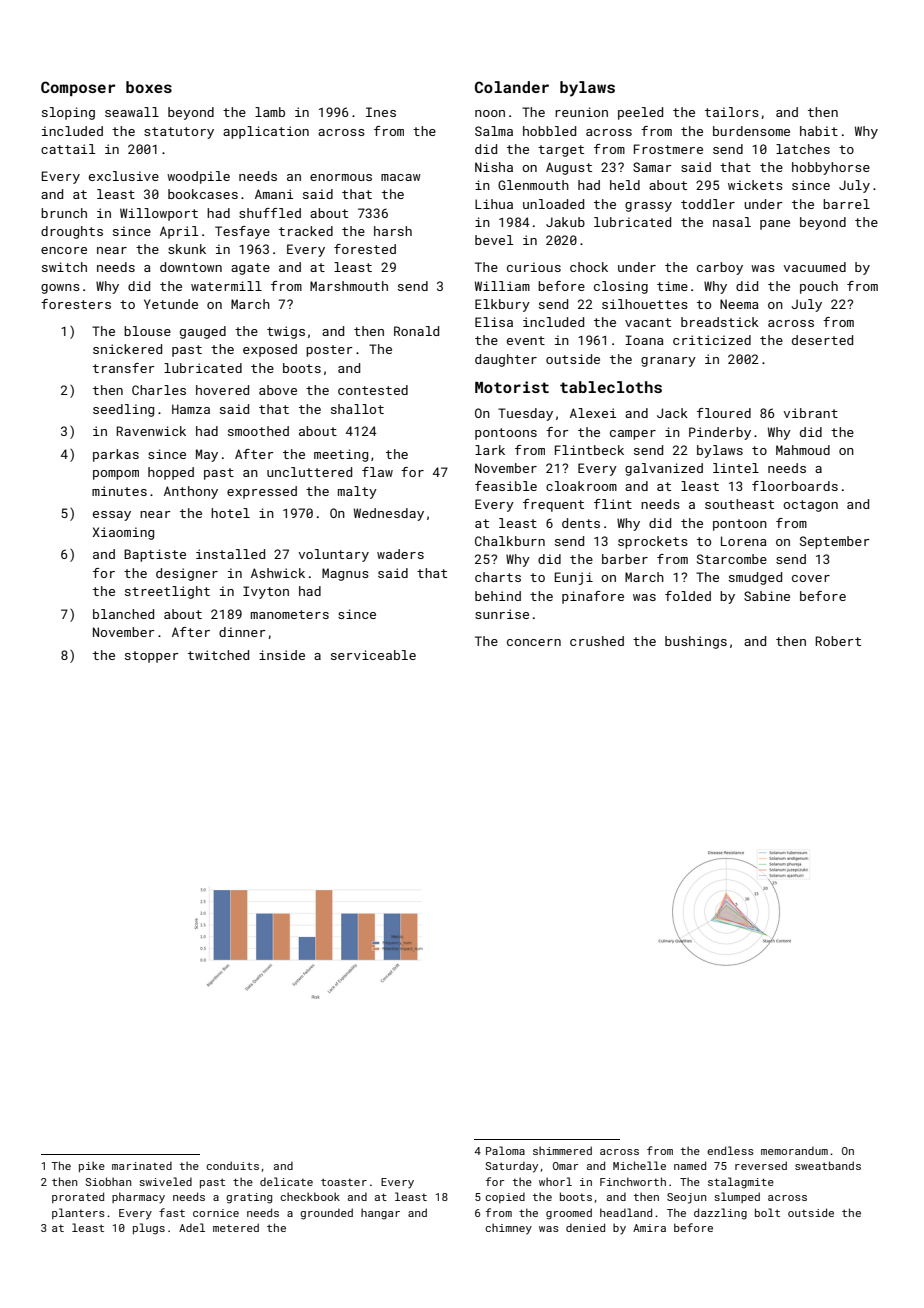 The image size is (924, 1308). What do you see at coordinates (127, 349) in the screenshot?
I see `snickered` at bounding box center [127, 349].
